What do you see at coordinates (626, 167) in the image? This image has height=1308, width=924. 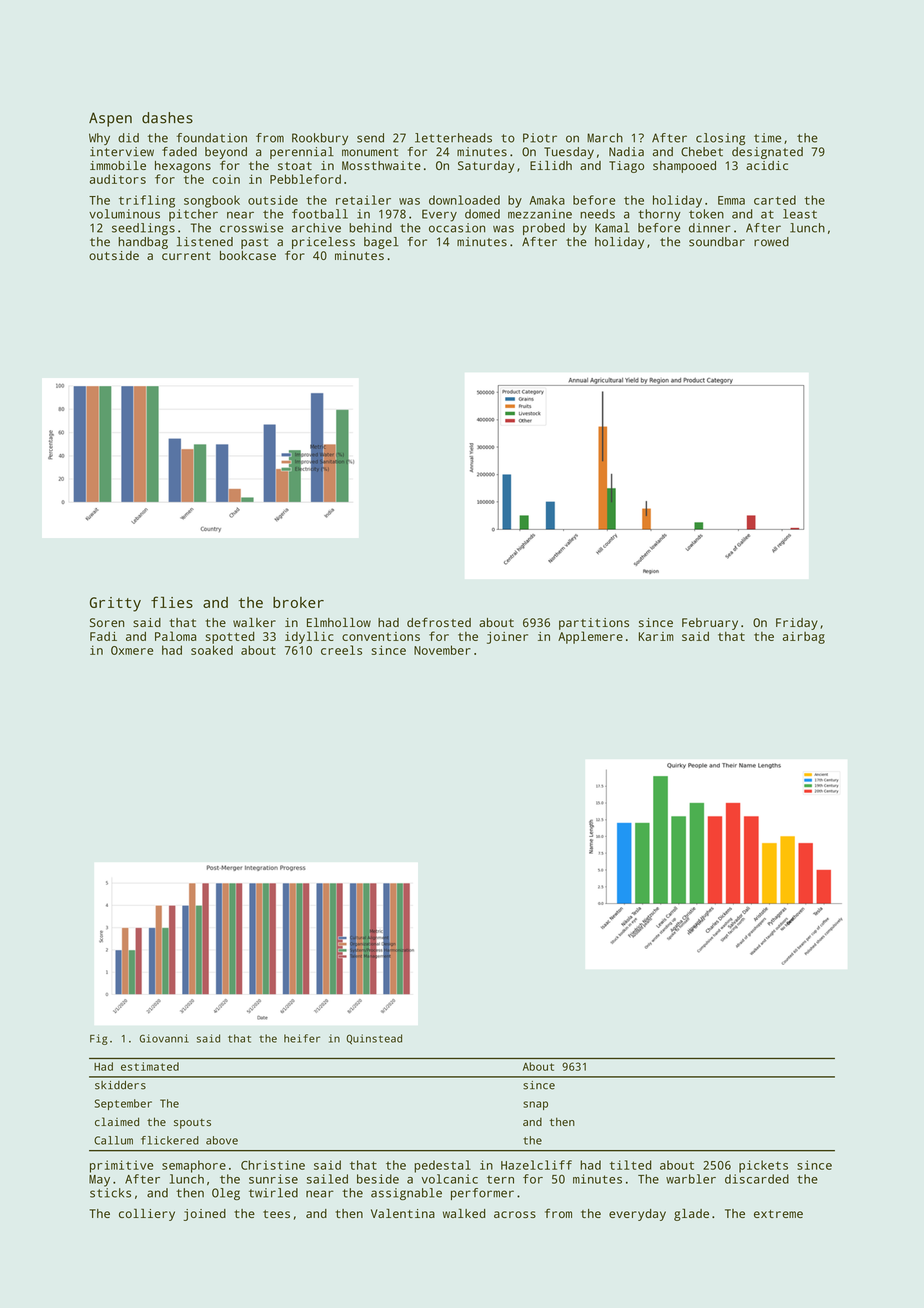 I see `Tiago` at bounding box center [626, 167].
